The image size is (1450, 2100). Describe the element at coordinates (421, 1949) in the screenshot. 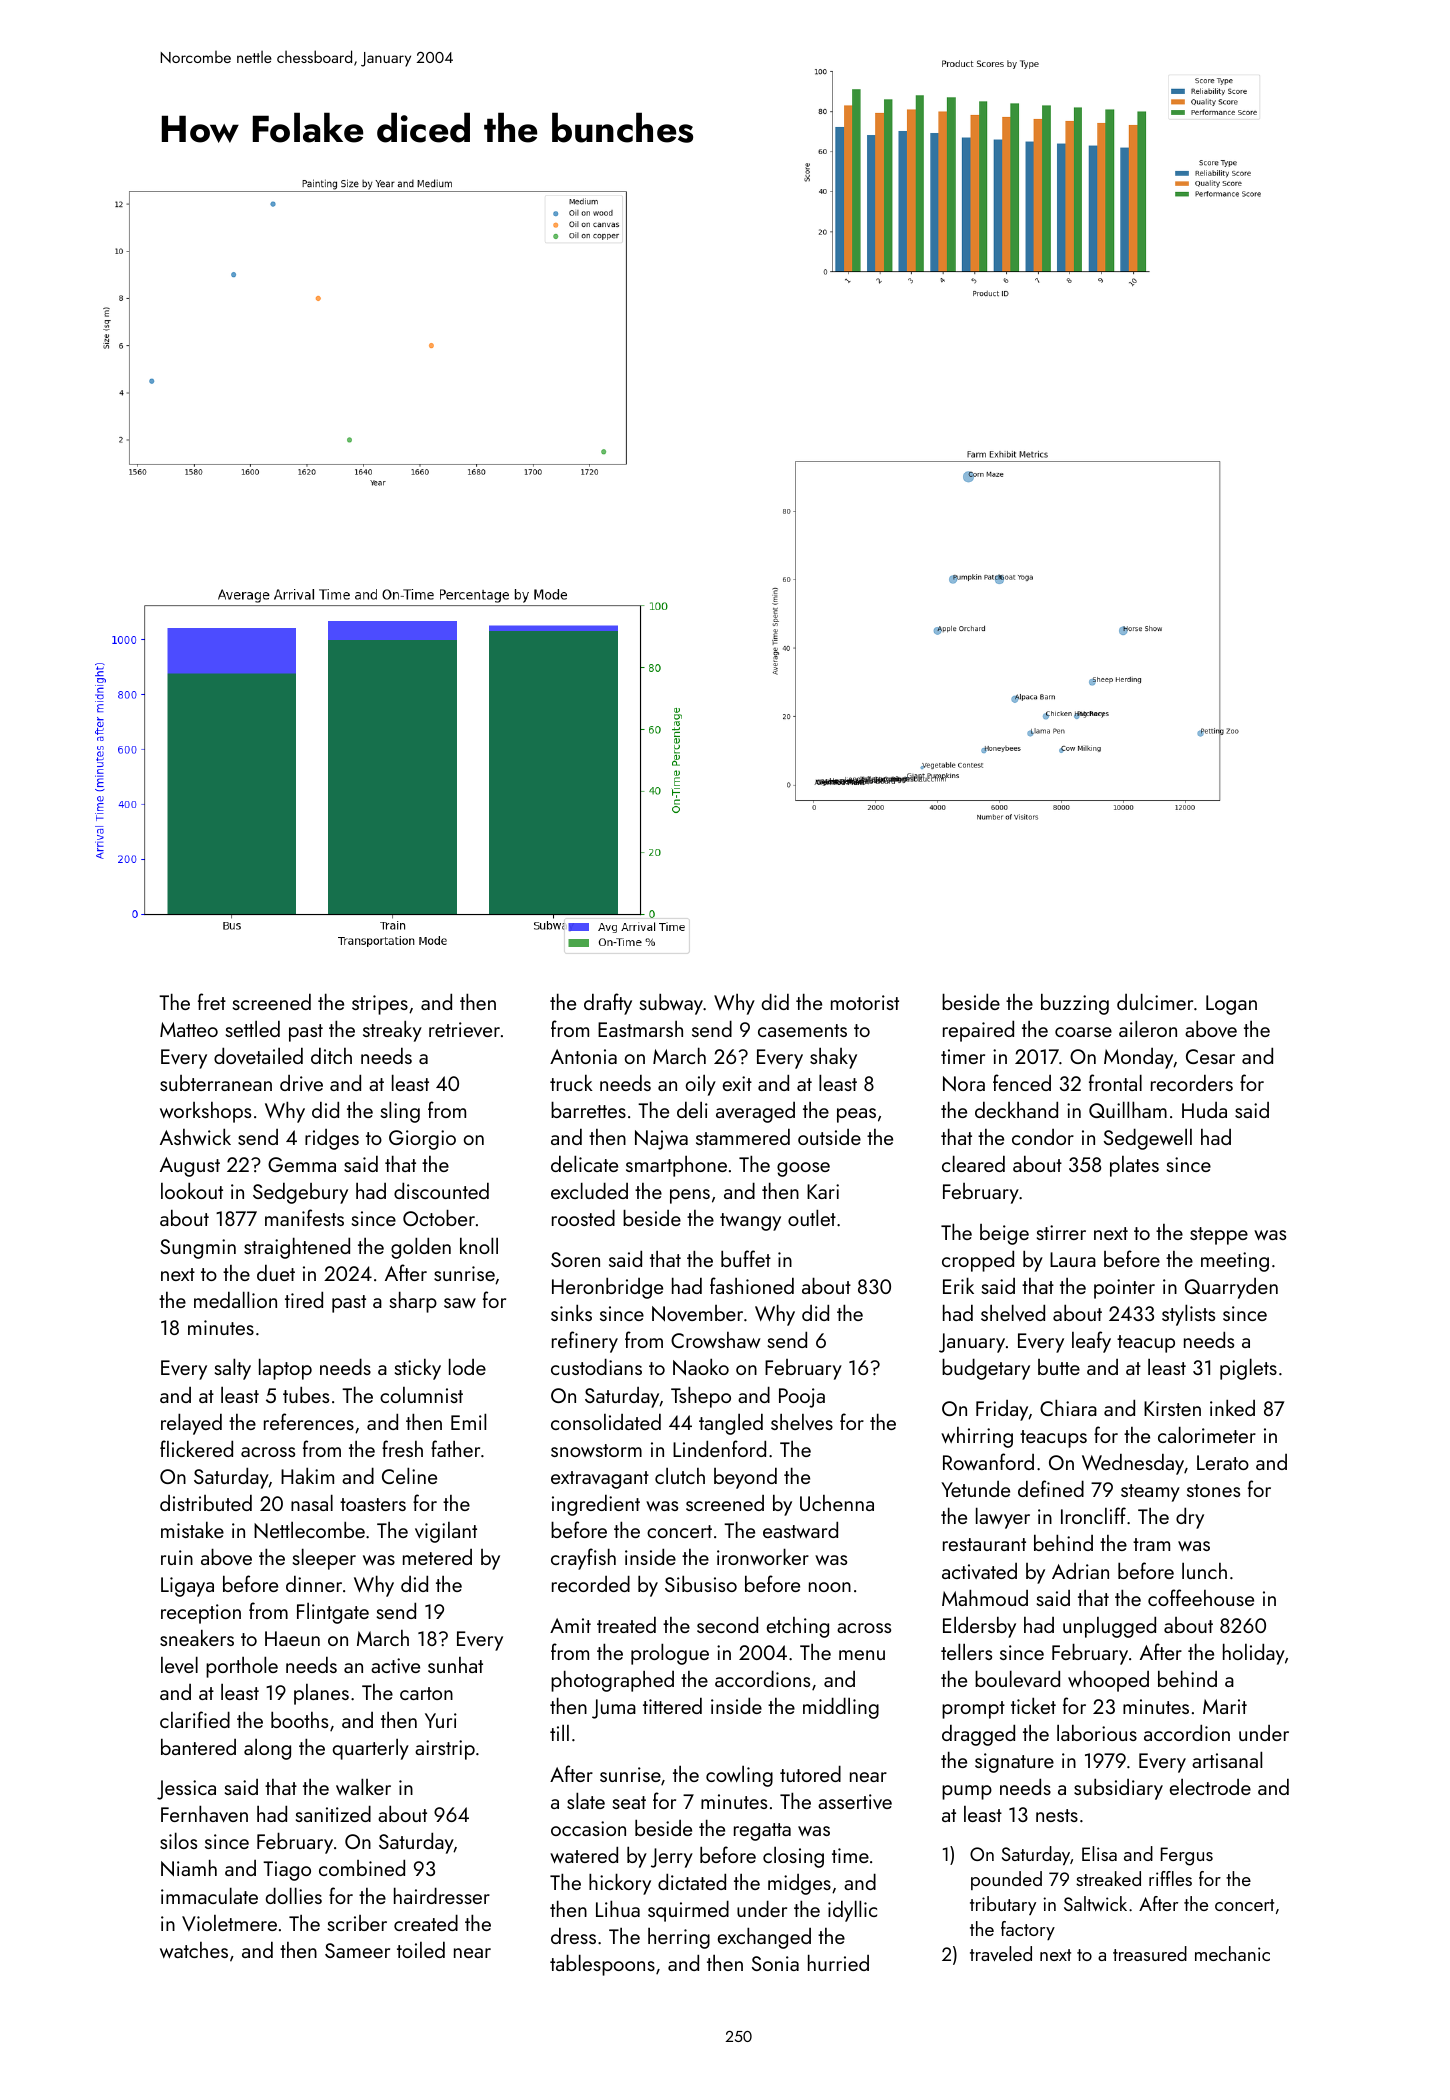

I see `toiled` at that location.
